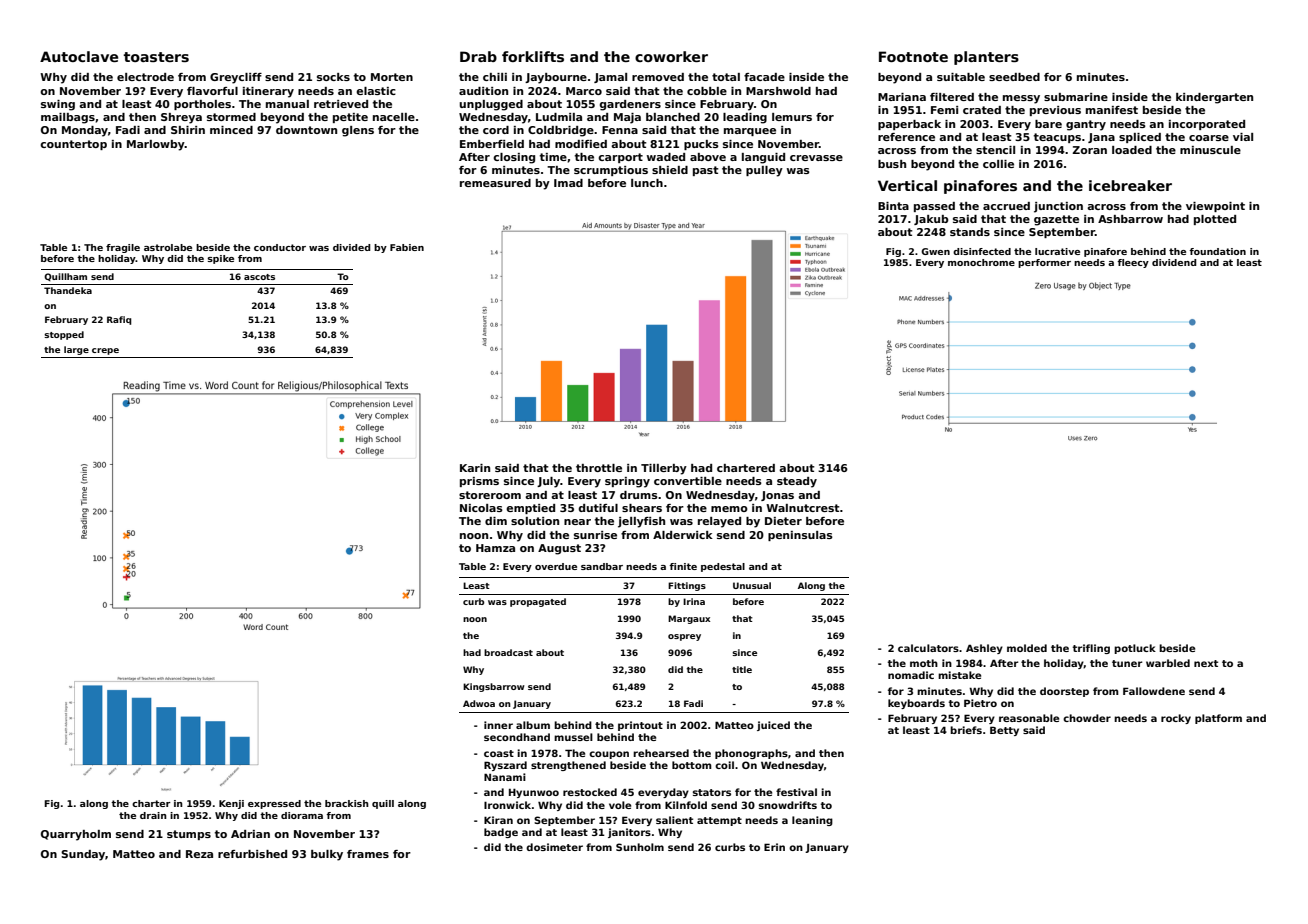 Image resolution: width=1308 pixels, height=924 pixels. I want to click on paperback, so click(909, 125).
